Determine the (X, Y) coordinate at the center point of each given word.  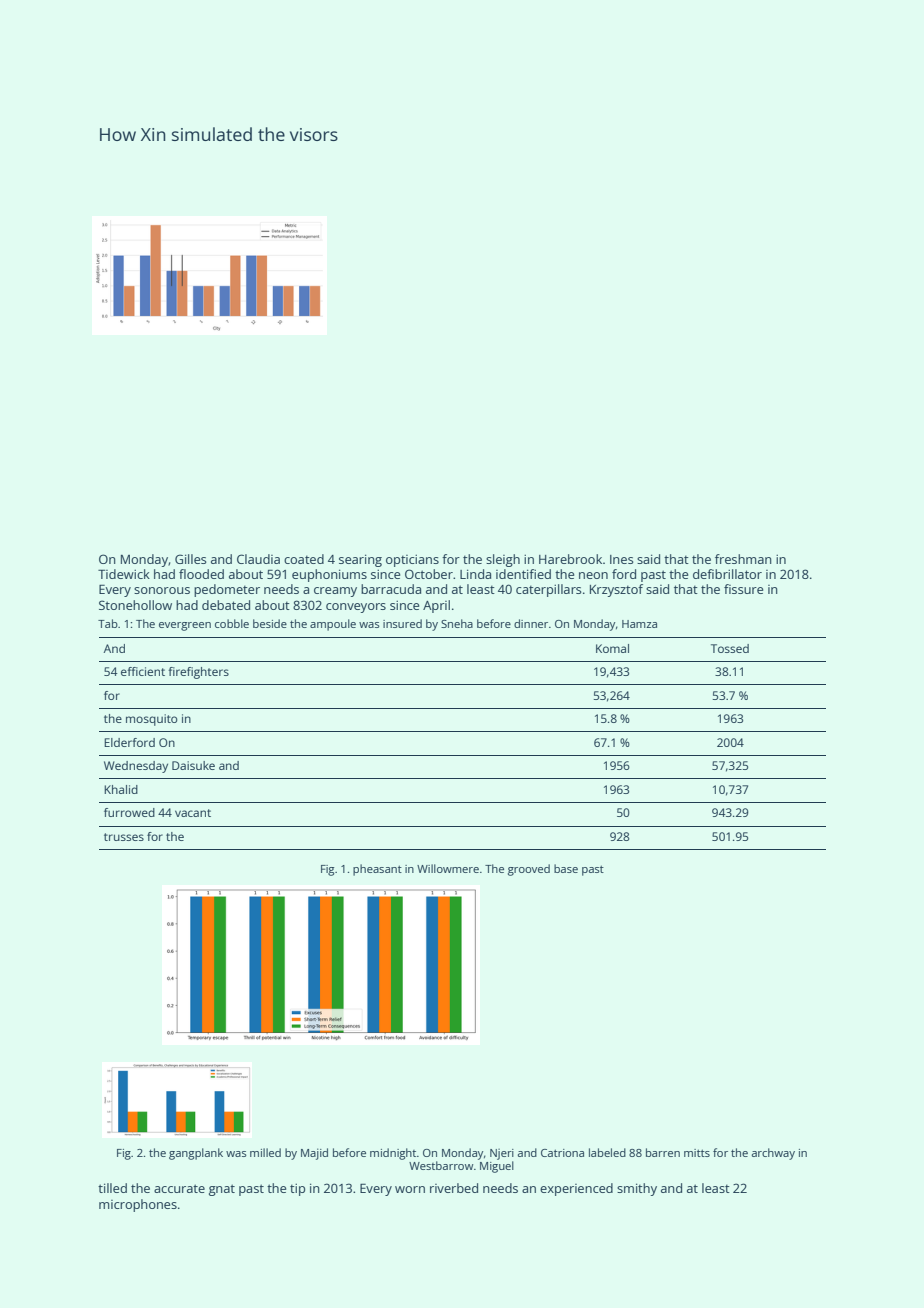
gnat (222, 1190)
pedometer (227, 590)
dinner (531, 623)
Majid (314, 1154)
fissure (743, 589)
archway (773, 1154)
